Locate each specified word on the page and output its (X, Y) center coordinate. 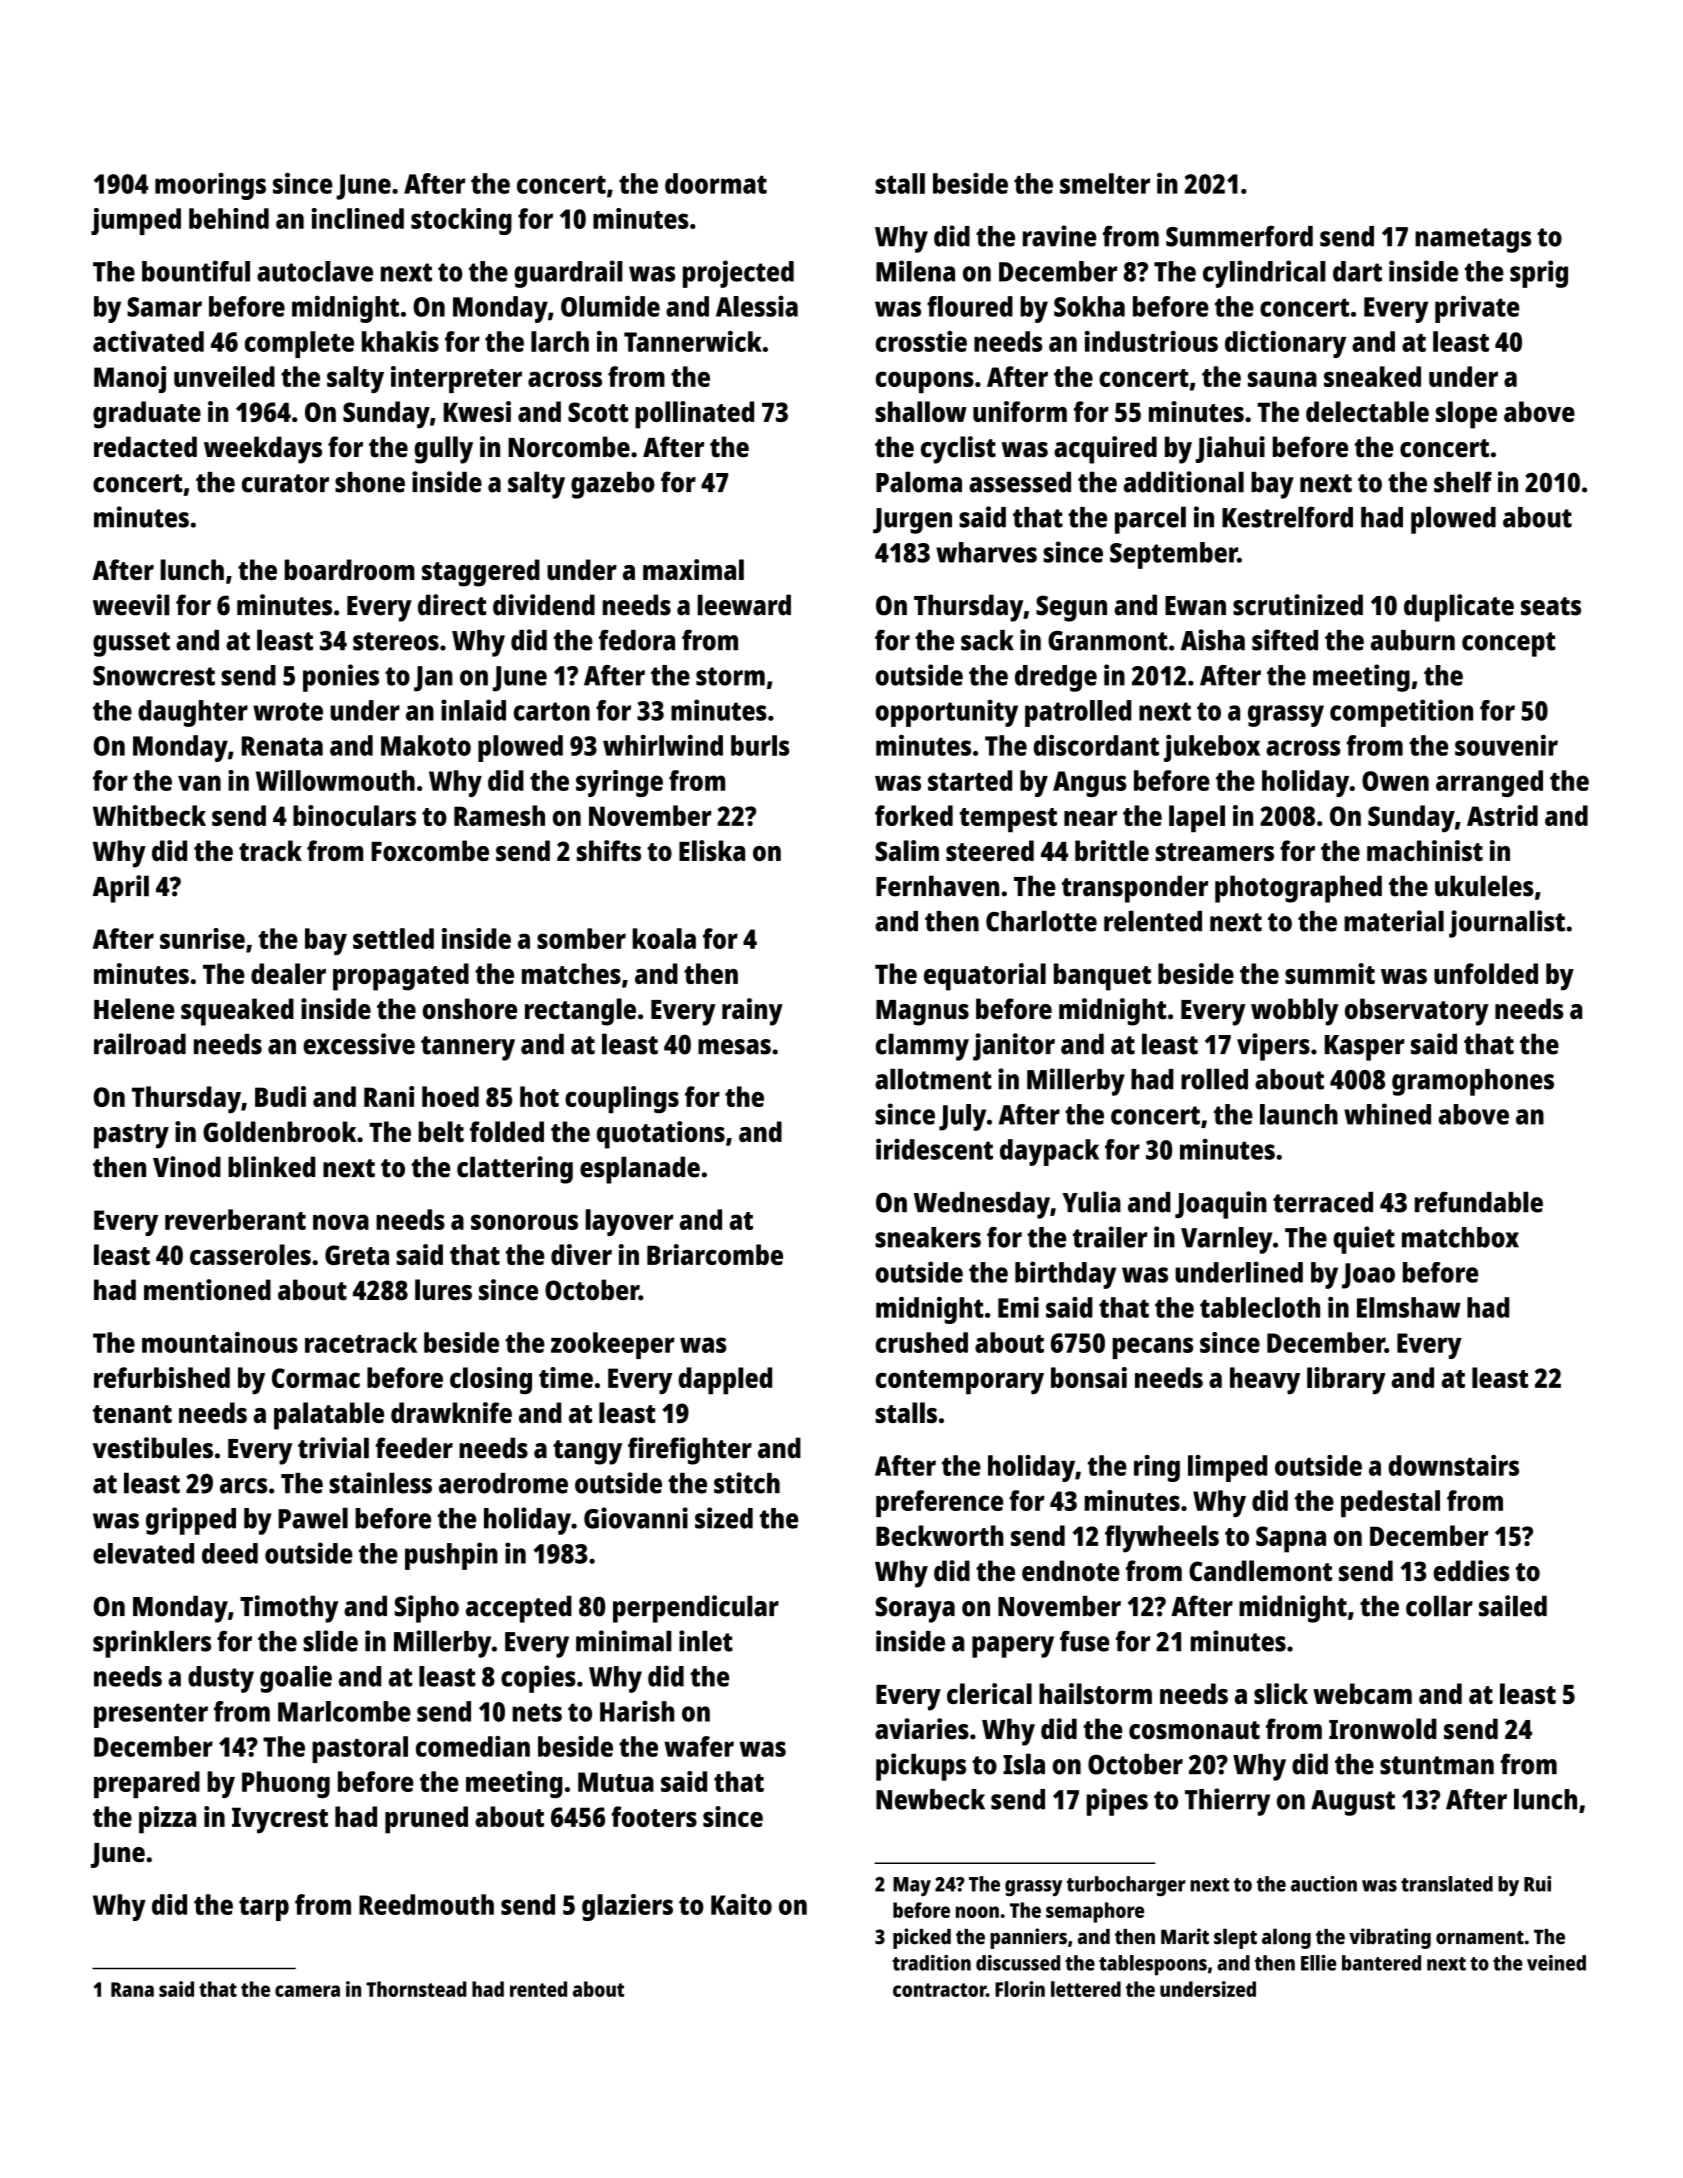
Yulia (1091, 1202)
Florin (1020, 1989)
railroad (140, 1044)
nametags (1473, 240)
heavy (1265, 1380)
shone (370, 482)
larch (560, 341)
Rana (132, 1989)
